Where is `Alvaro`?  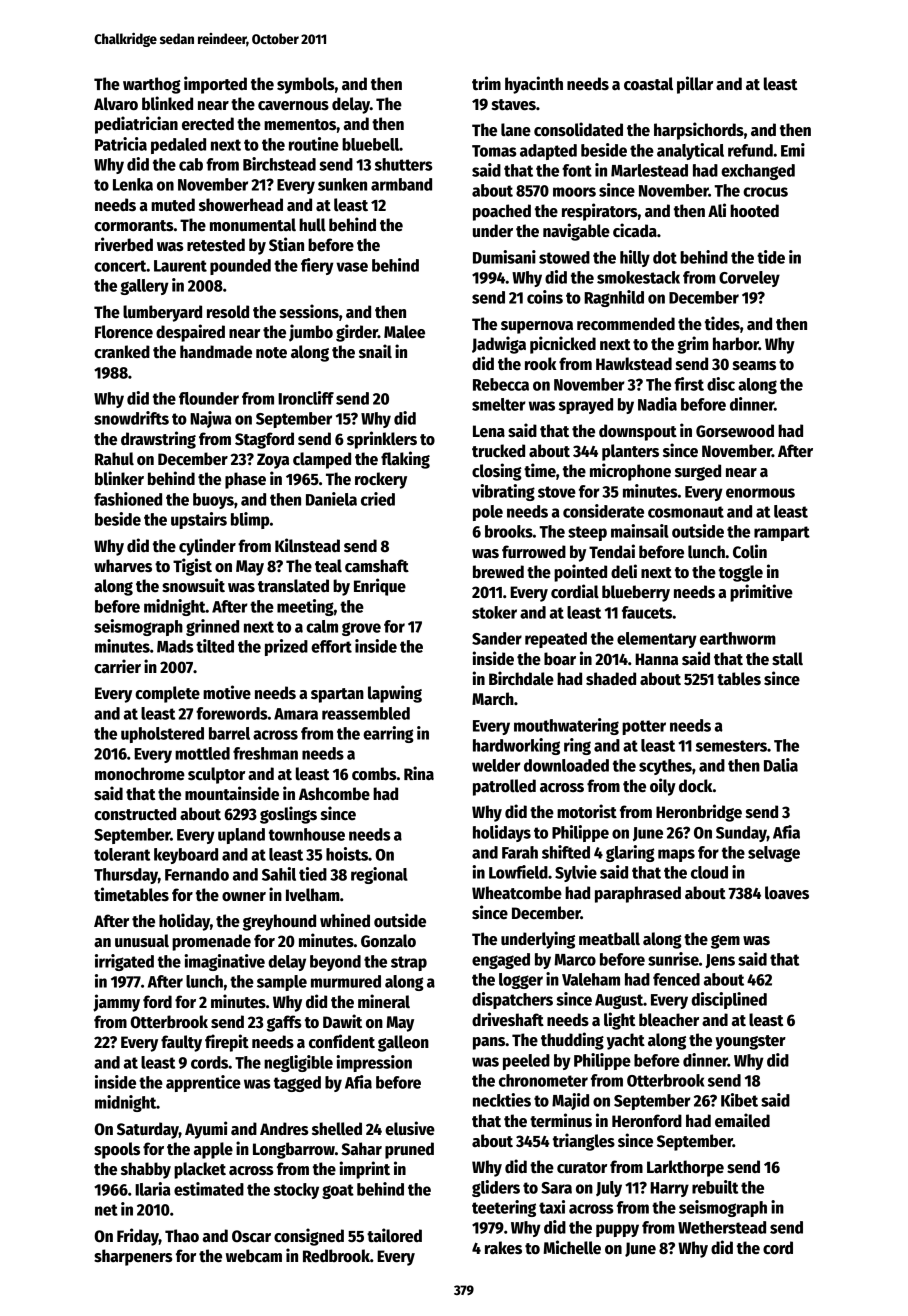 Alvaro is located at coordinates (116, 104).
